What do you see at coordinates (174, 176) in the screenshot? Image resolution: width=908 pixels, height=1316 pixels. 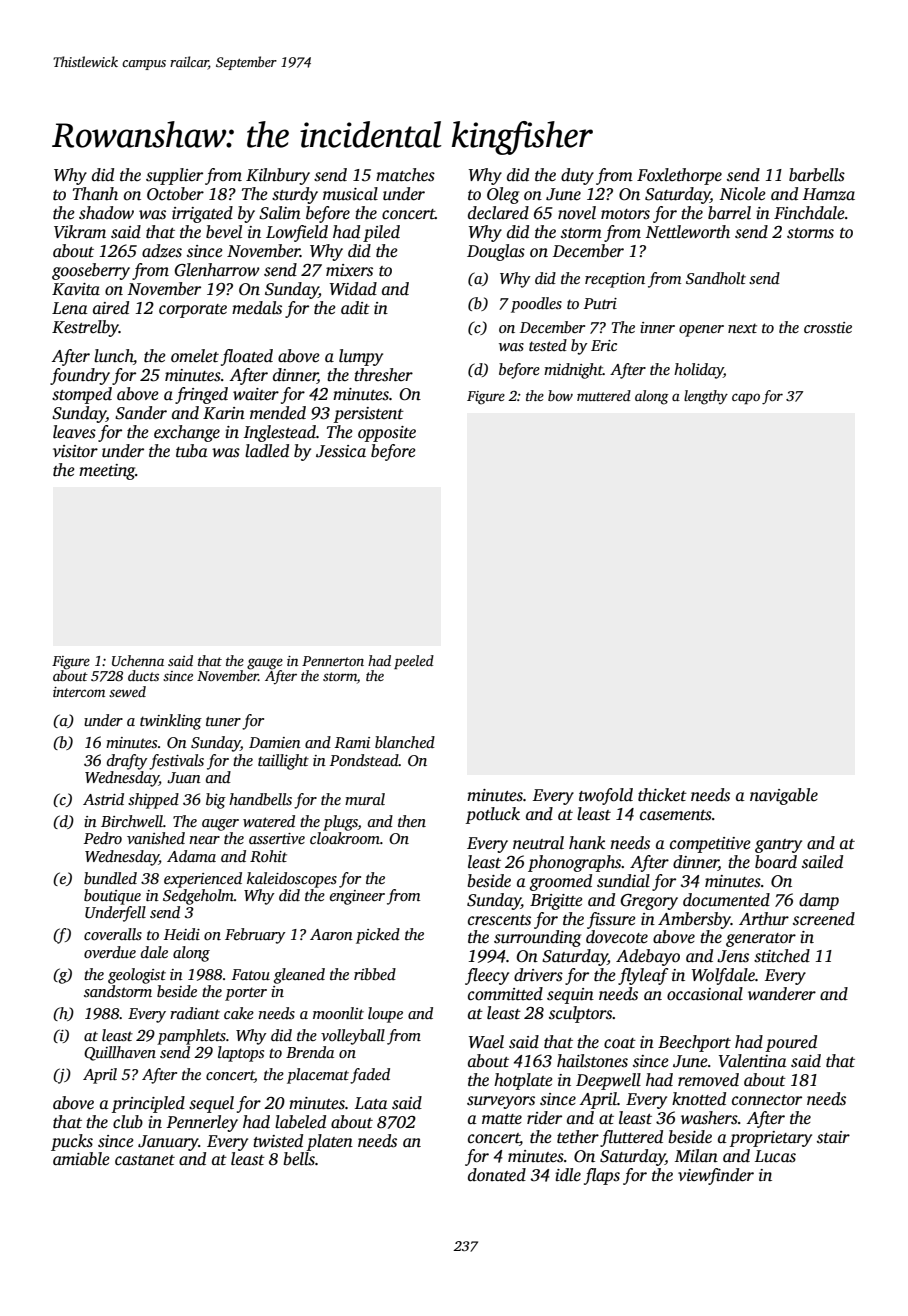 I see `supplier` at bounding box center [174, 176].
